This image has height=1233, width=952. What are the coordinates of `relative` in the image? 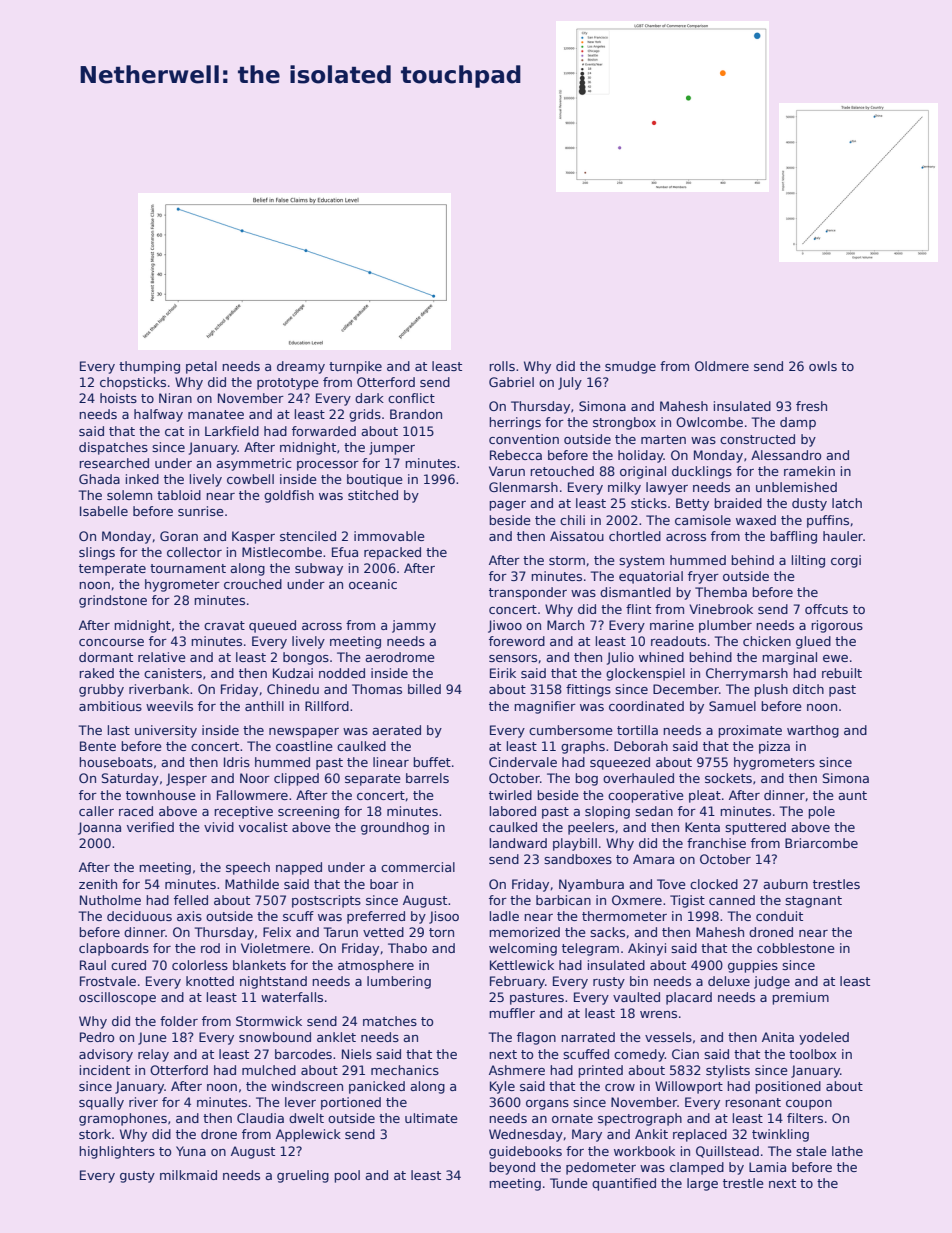 It's located at (162, 657).
